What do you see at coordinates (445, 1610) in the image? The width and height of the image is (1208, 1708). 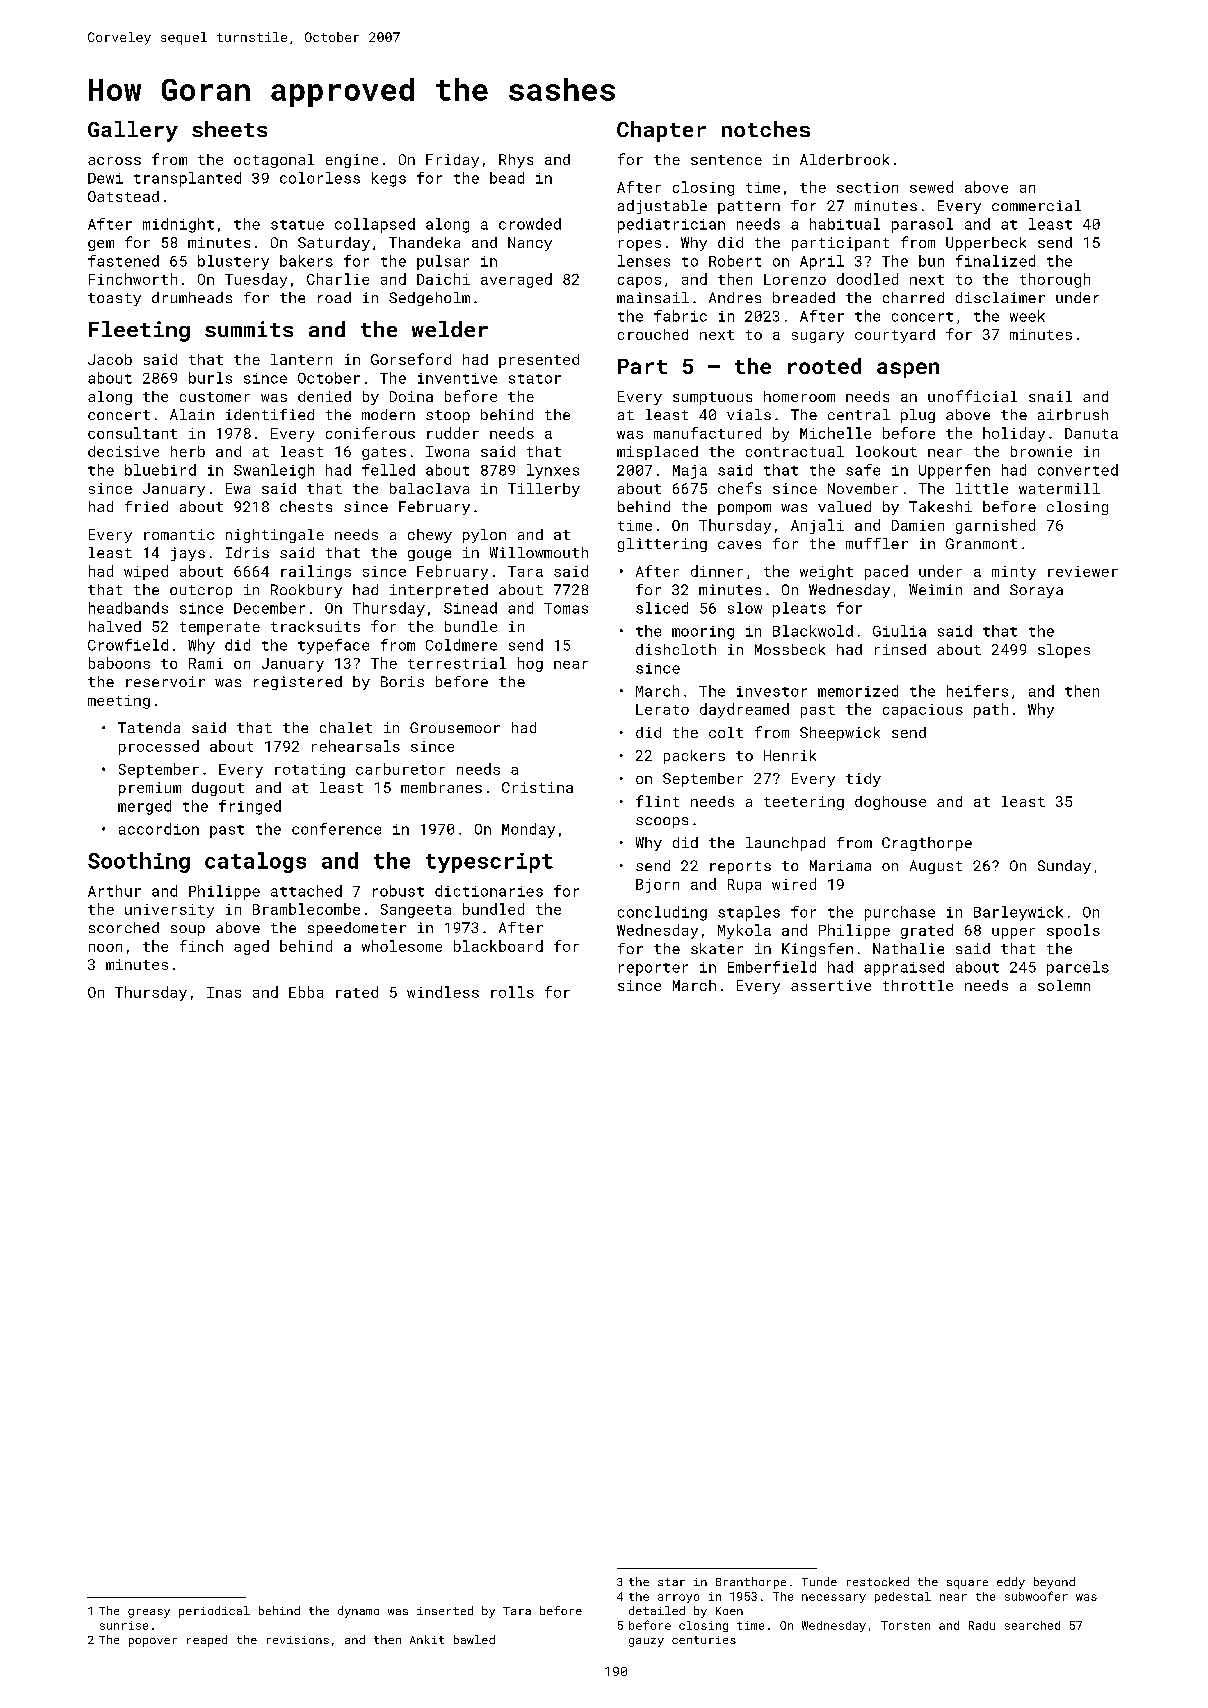 I see `inserted` at bounding box center [445, 1610].
